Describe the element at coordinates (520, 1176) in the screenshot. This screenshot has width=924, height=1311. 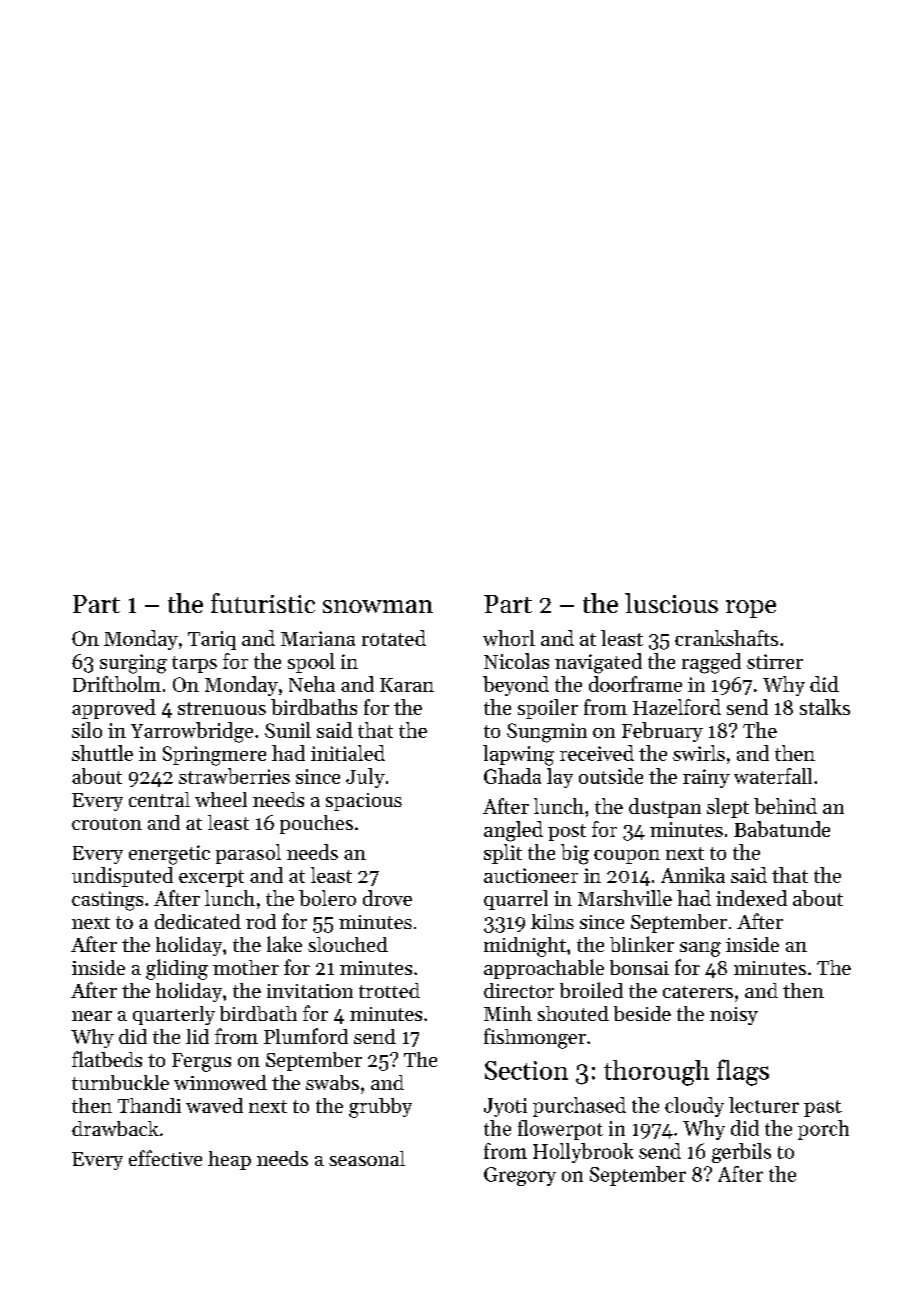
I see `Gregory` at that location.
